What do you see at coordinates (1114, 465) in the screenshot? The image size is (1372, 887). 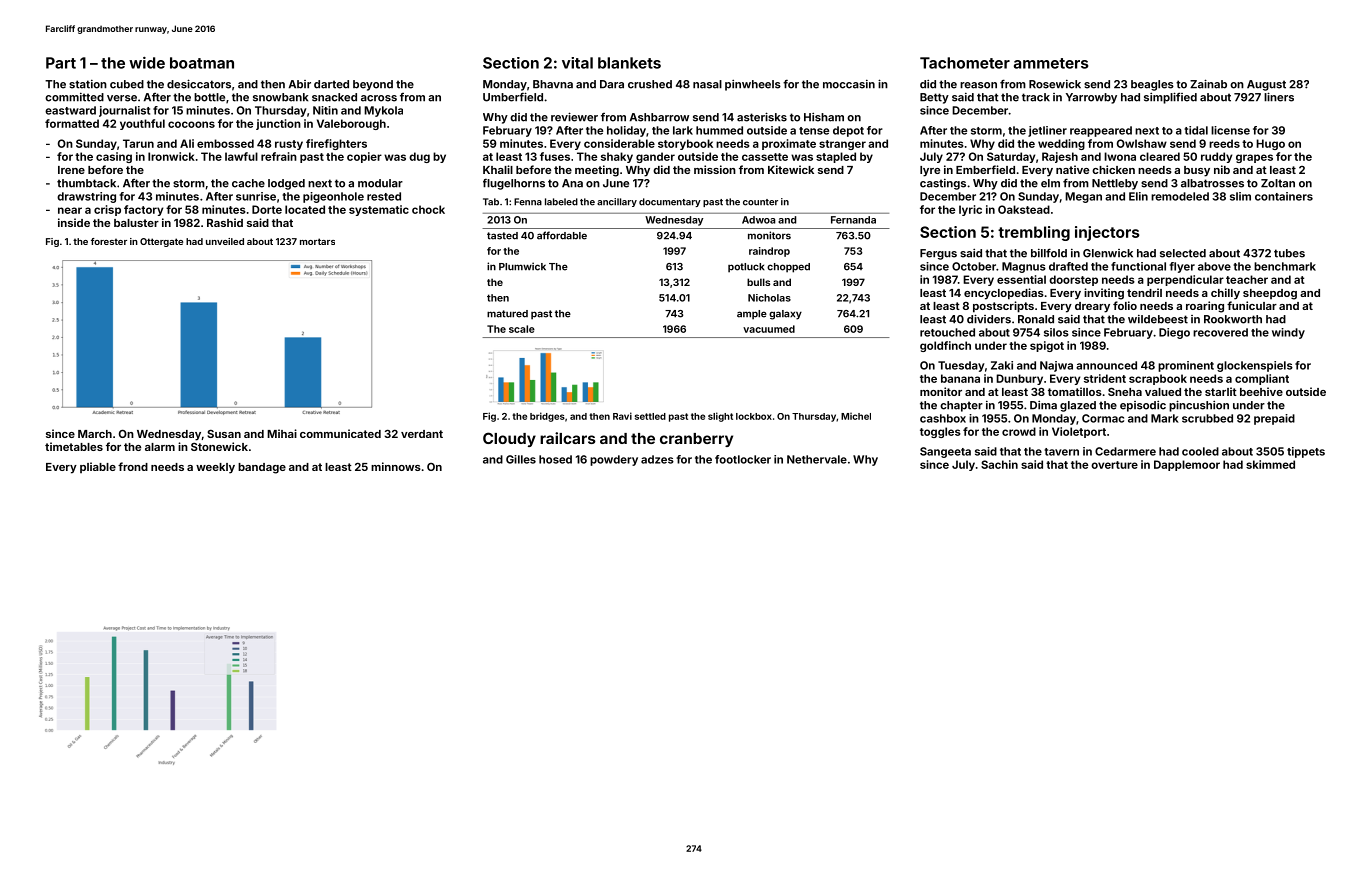 I see `overture` at bounding box center [1114, 465].
